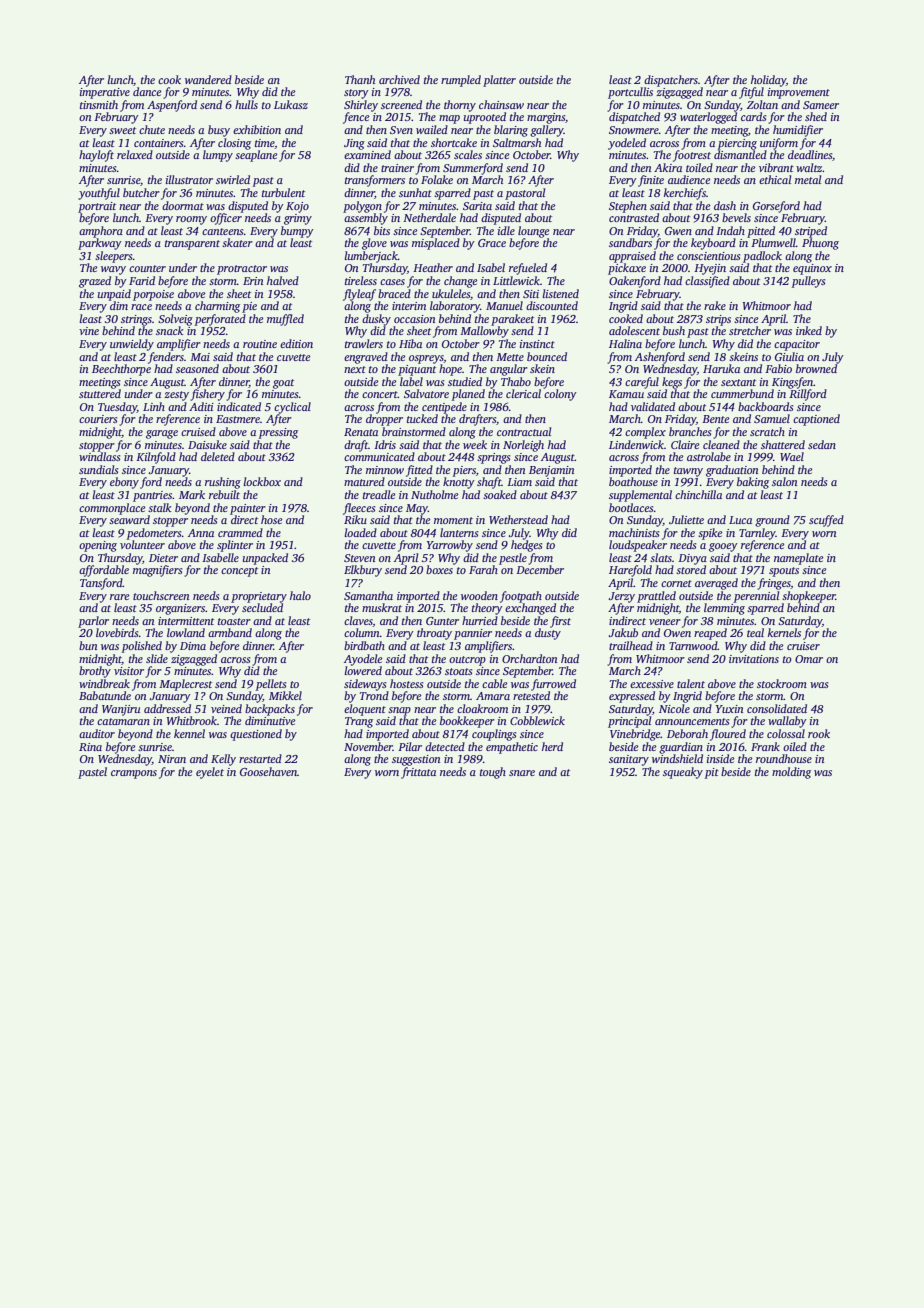  What do you see at coordinates (233, 179) in the screenshot?
I see `swirled` at bounding box center [233, 179].
